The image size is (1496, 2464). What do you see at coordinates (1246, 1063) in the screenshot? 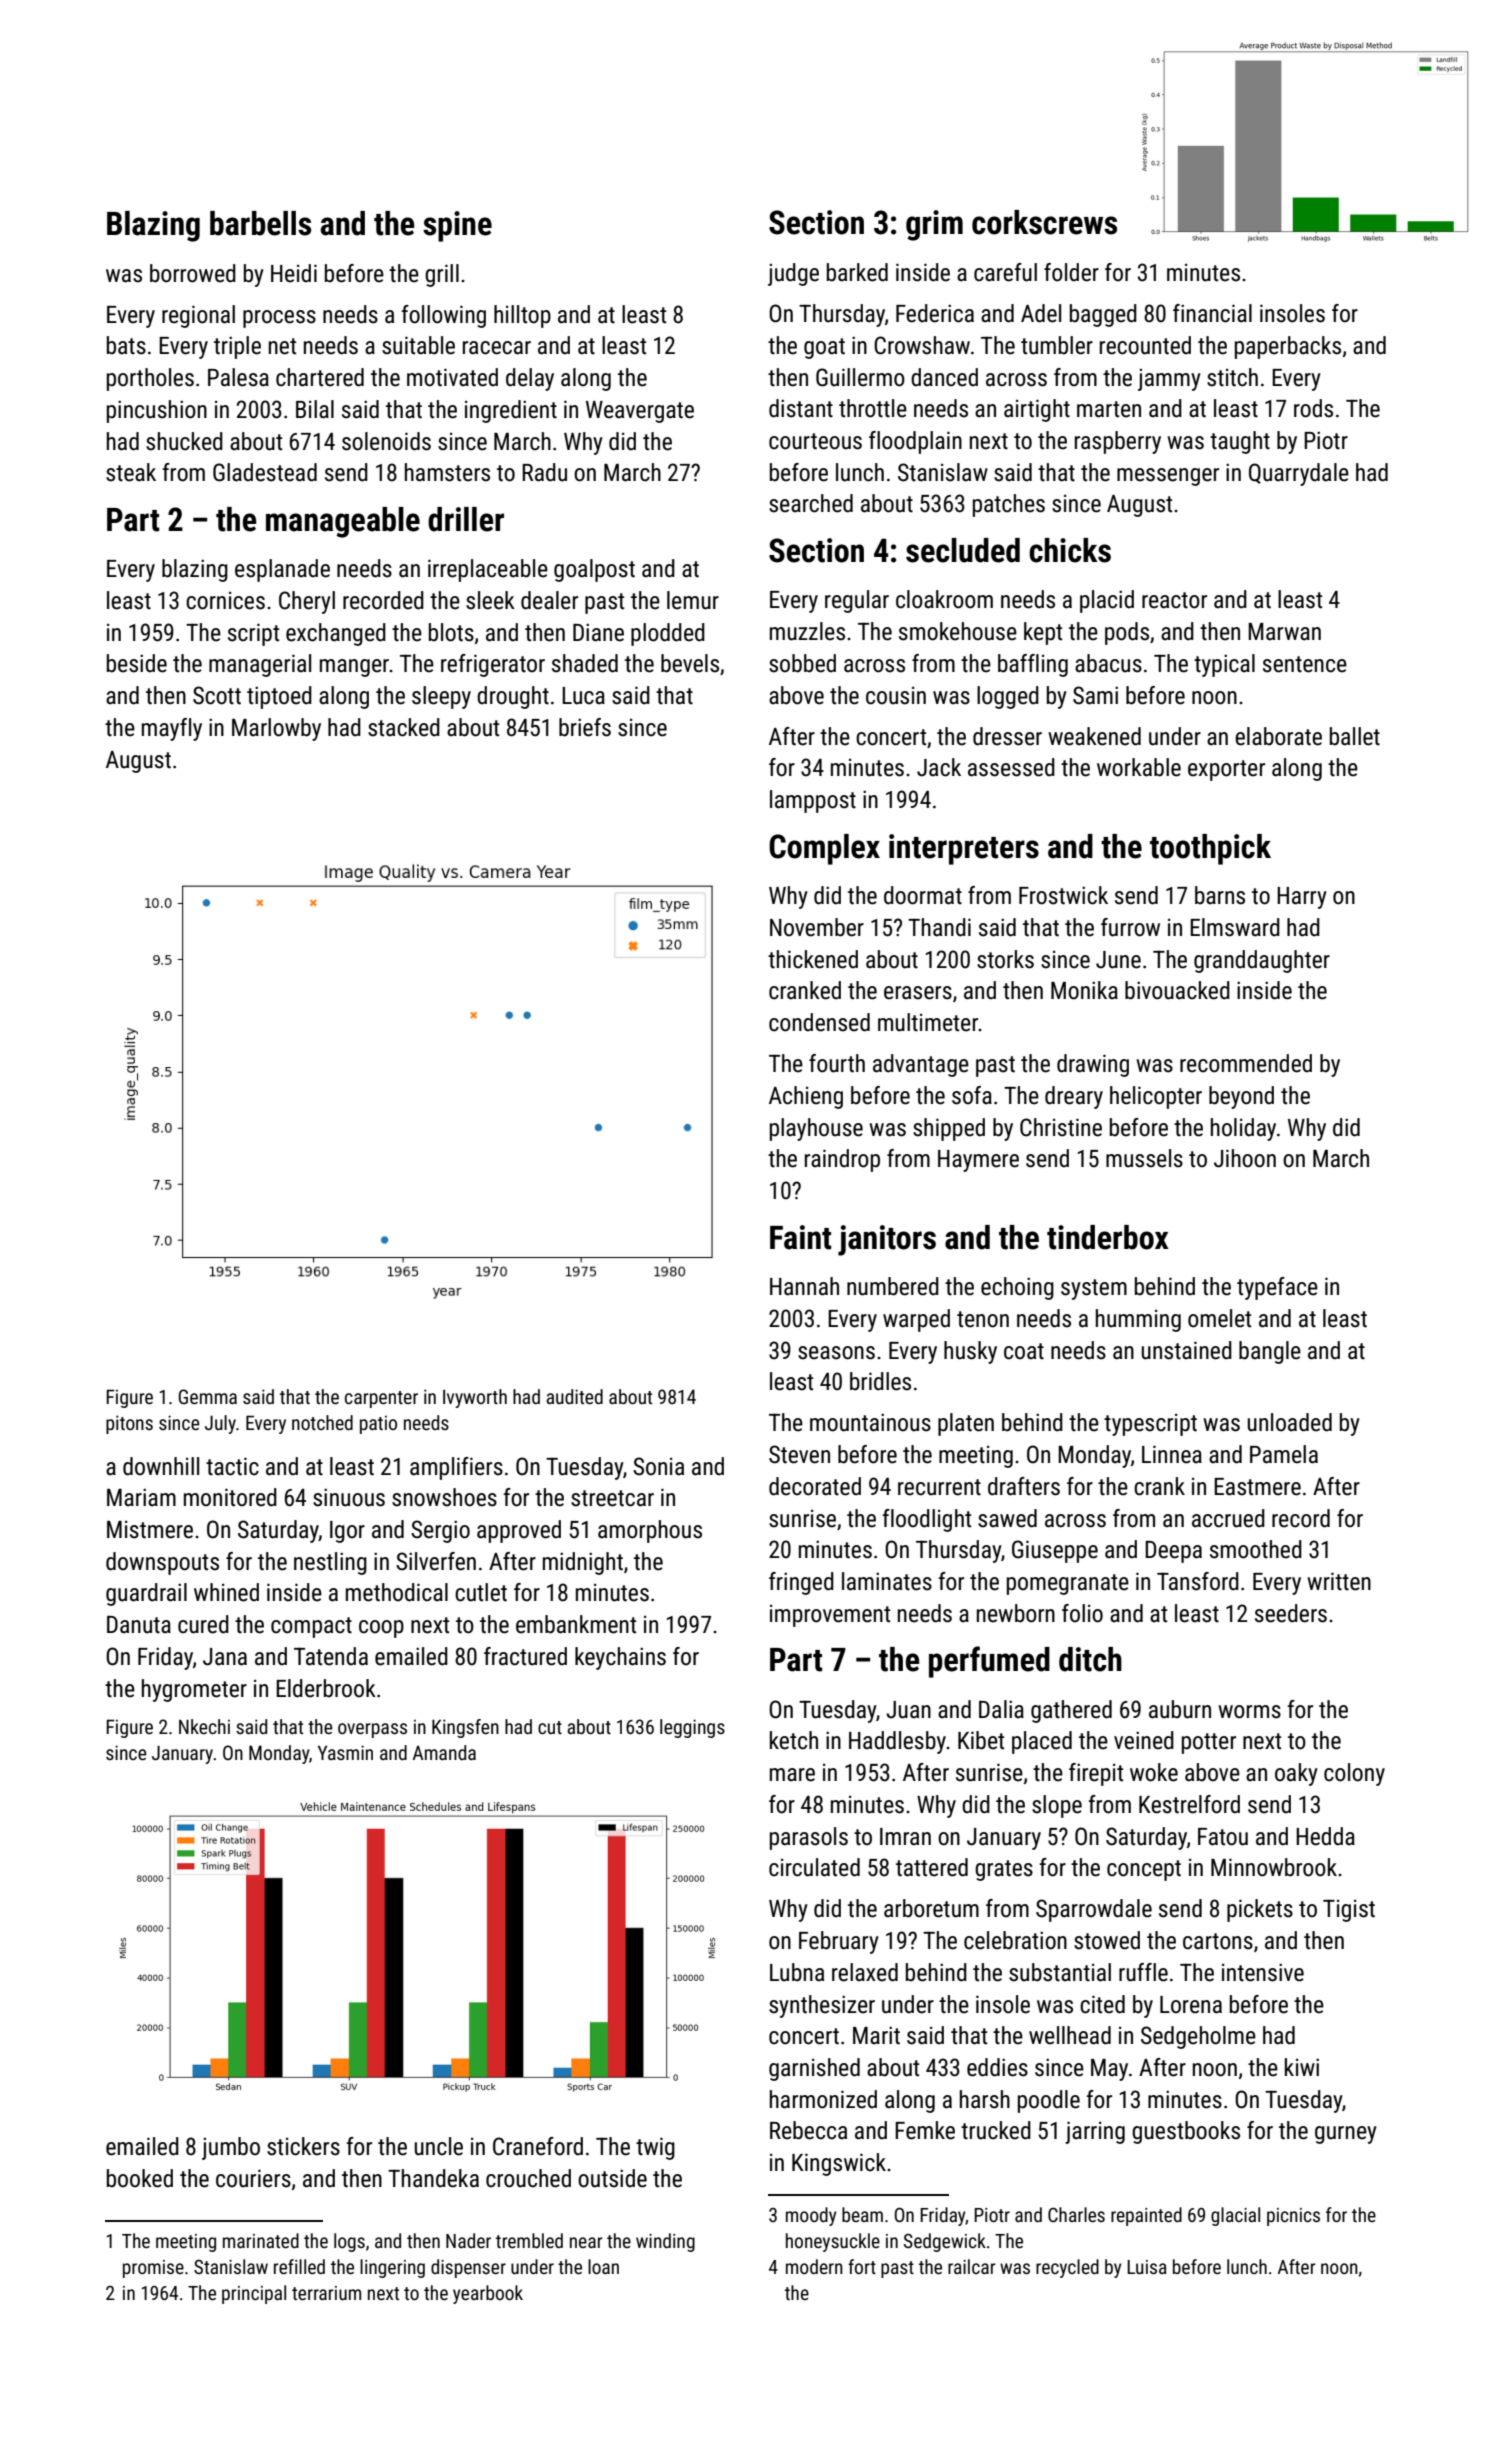
I see `recommended` at bounding box center [1246, 1063].
